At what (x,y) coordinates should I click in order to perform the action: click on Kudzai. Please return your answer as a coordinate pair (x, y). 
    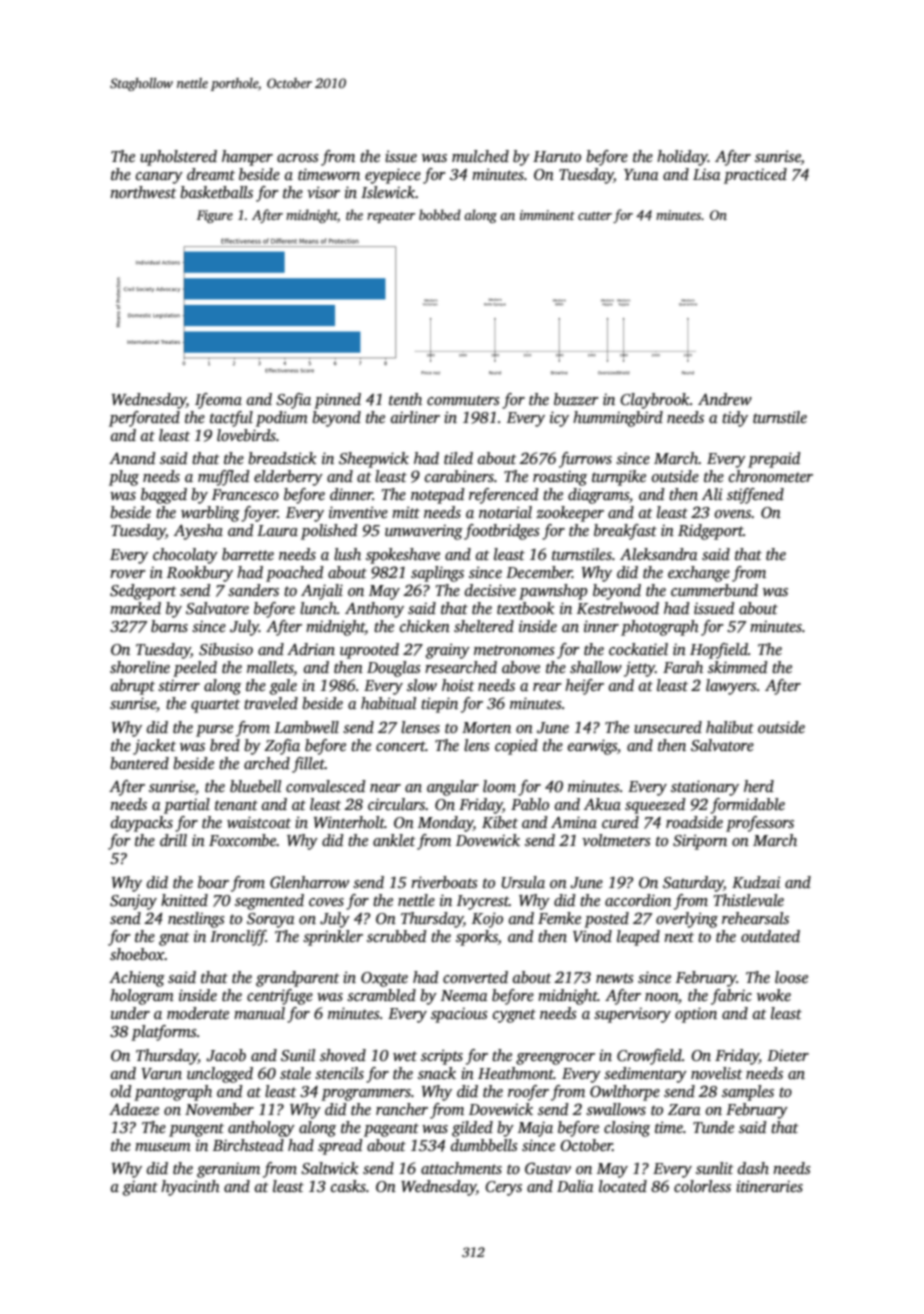
    Looking at the image, I should click on (756, 882).
